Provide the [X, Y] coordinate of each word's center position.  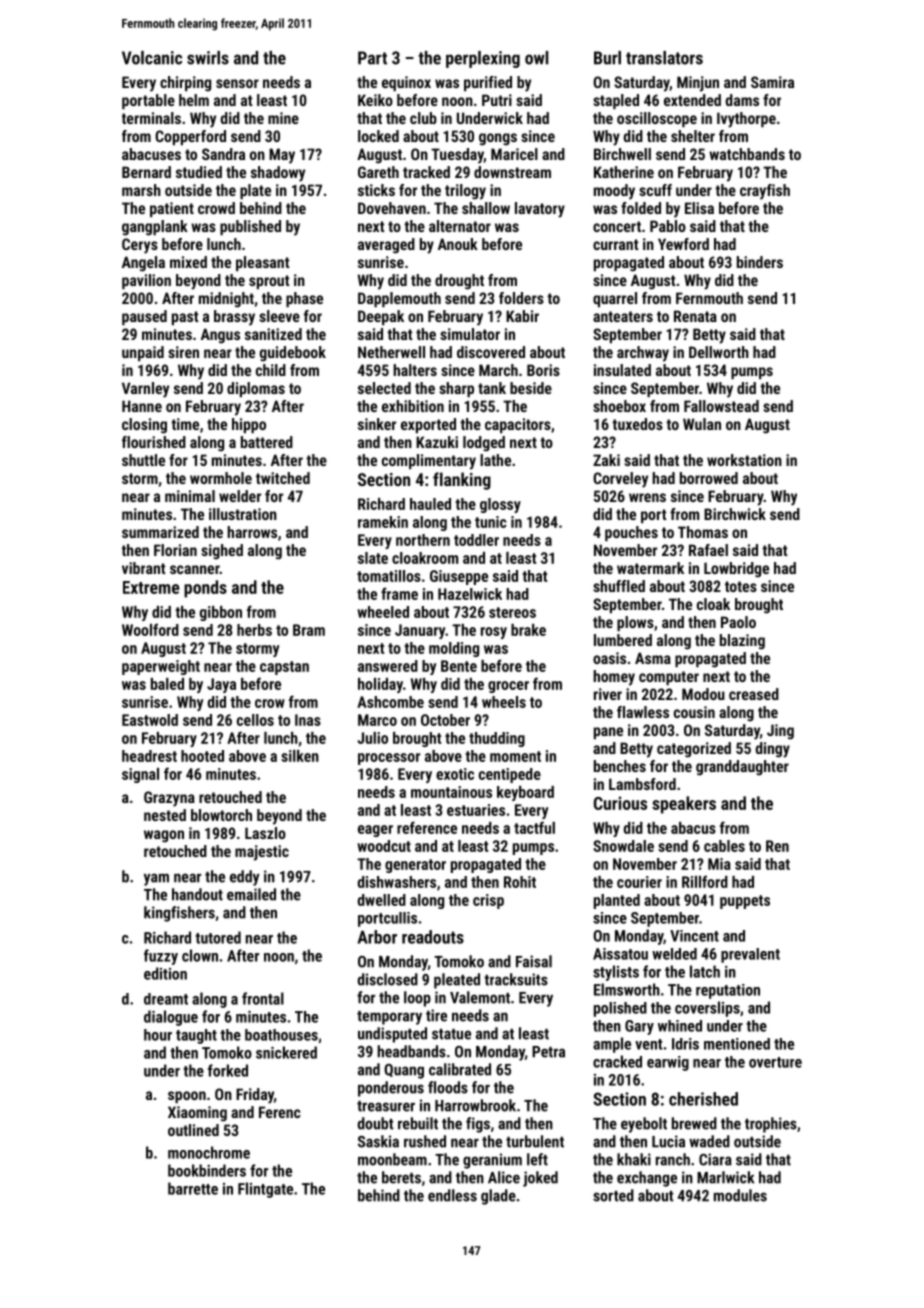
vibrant [144, 568]
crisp [488, 901]
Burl [607, 58]
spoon [187, 1097]
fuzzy [161, 957]
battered [267, 442]
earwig [668, 1063]
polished [620, 1009]
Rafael [708, 550]
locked [378, 136]
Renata [695, 316]
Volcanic [152, 58]
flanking [462, 481]
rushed [425, 1141]
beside [531, 388]
